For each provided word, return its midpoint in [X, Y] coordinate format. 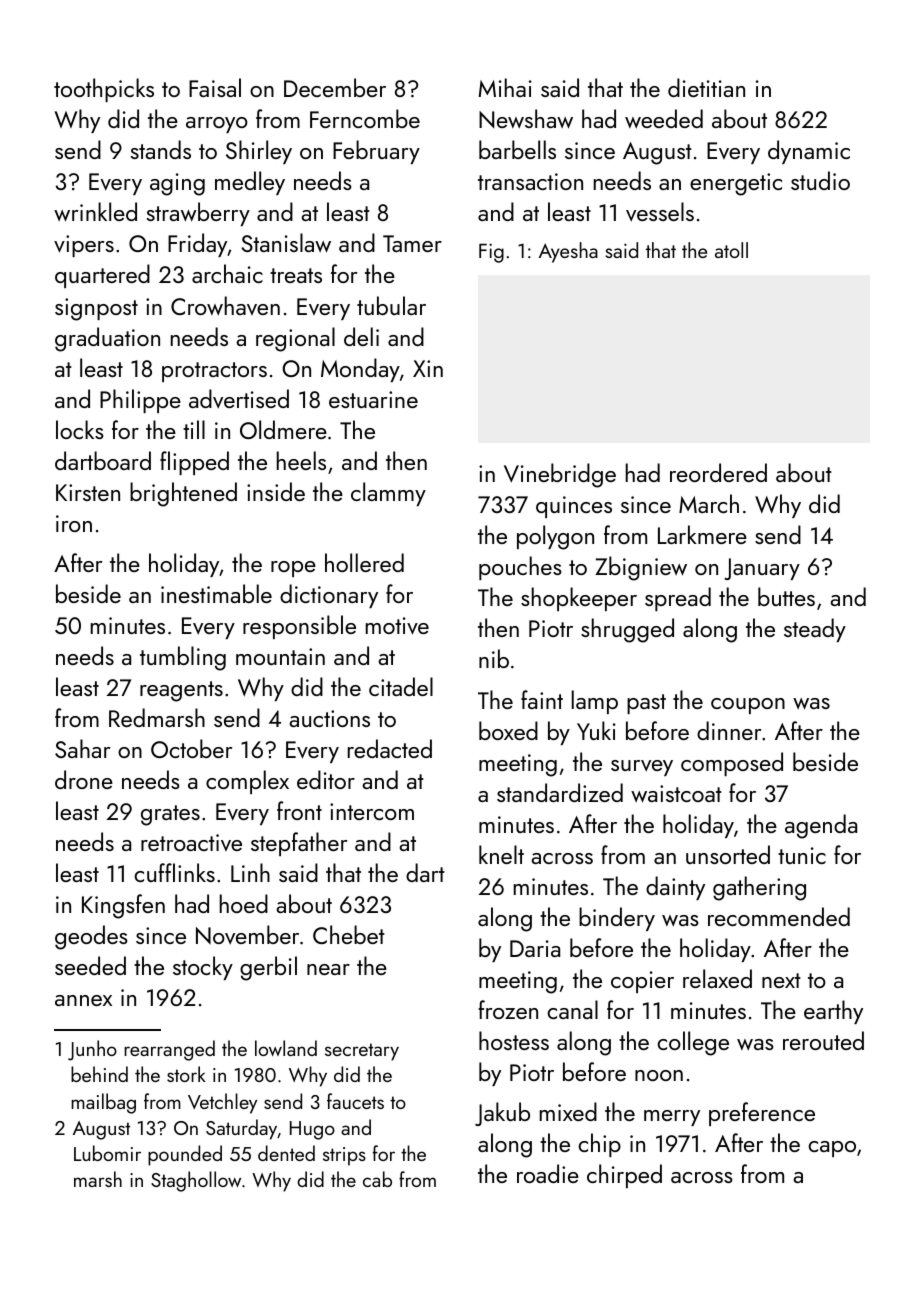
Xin [428, 368]
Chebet [349, 934]
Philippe [140, 401]
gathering [759, 888]
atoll [731, 250]
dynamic [809, 152]
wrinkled [95, 212]
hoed [244, 903]
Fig [491, 253]
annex [83, 1000]
